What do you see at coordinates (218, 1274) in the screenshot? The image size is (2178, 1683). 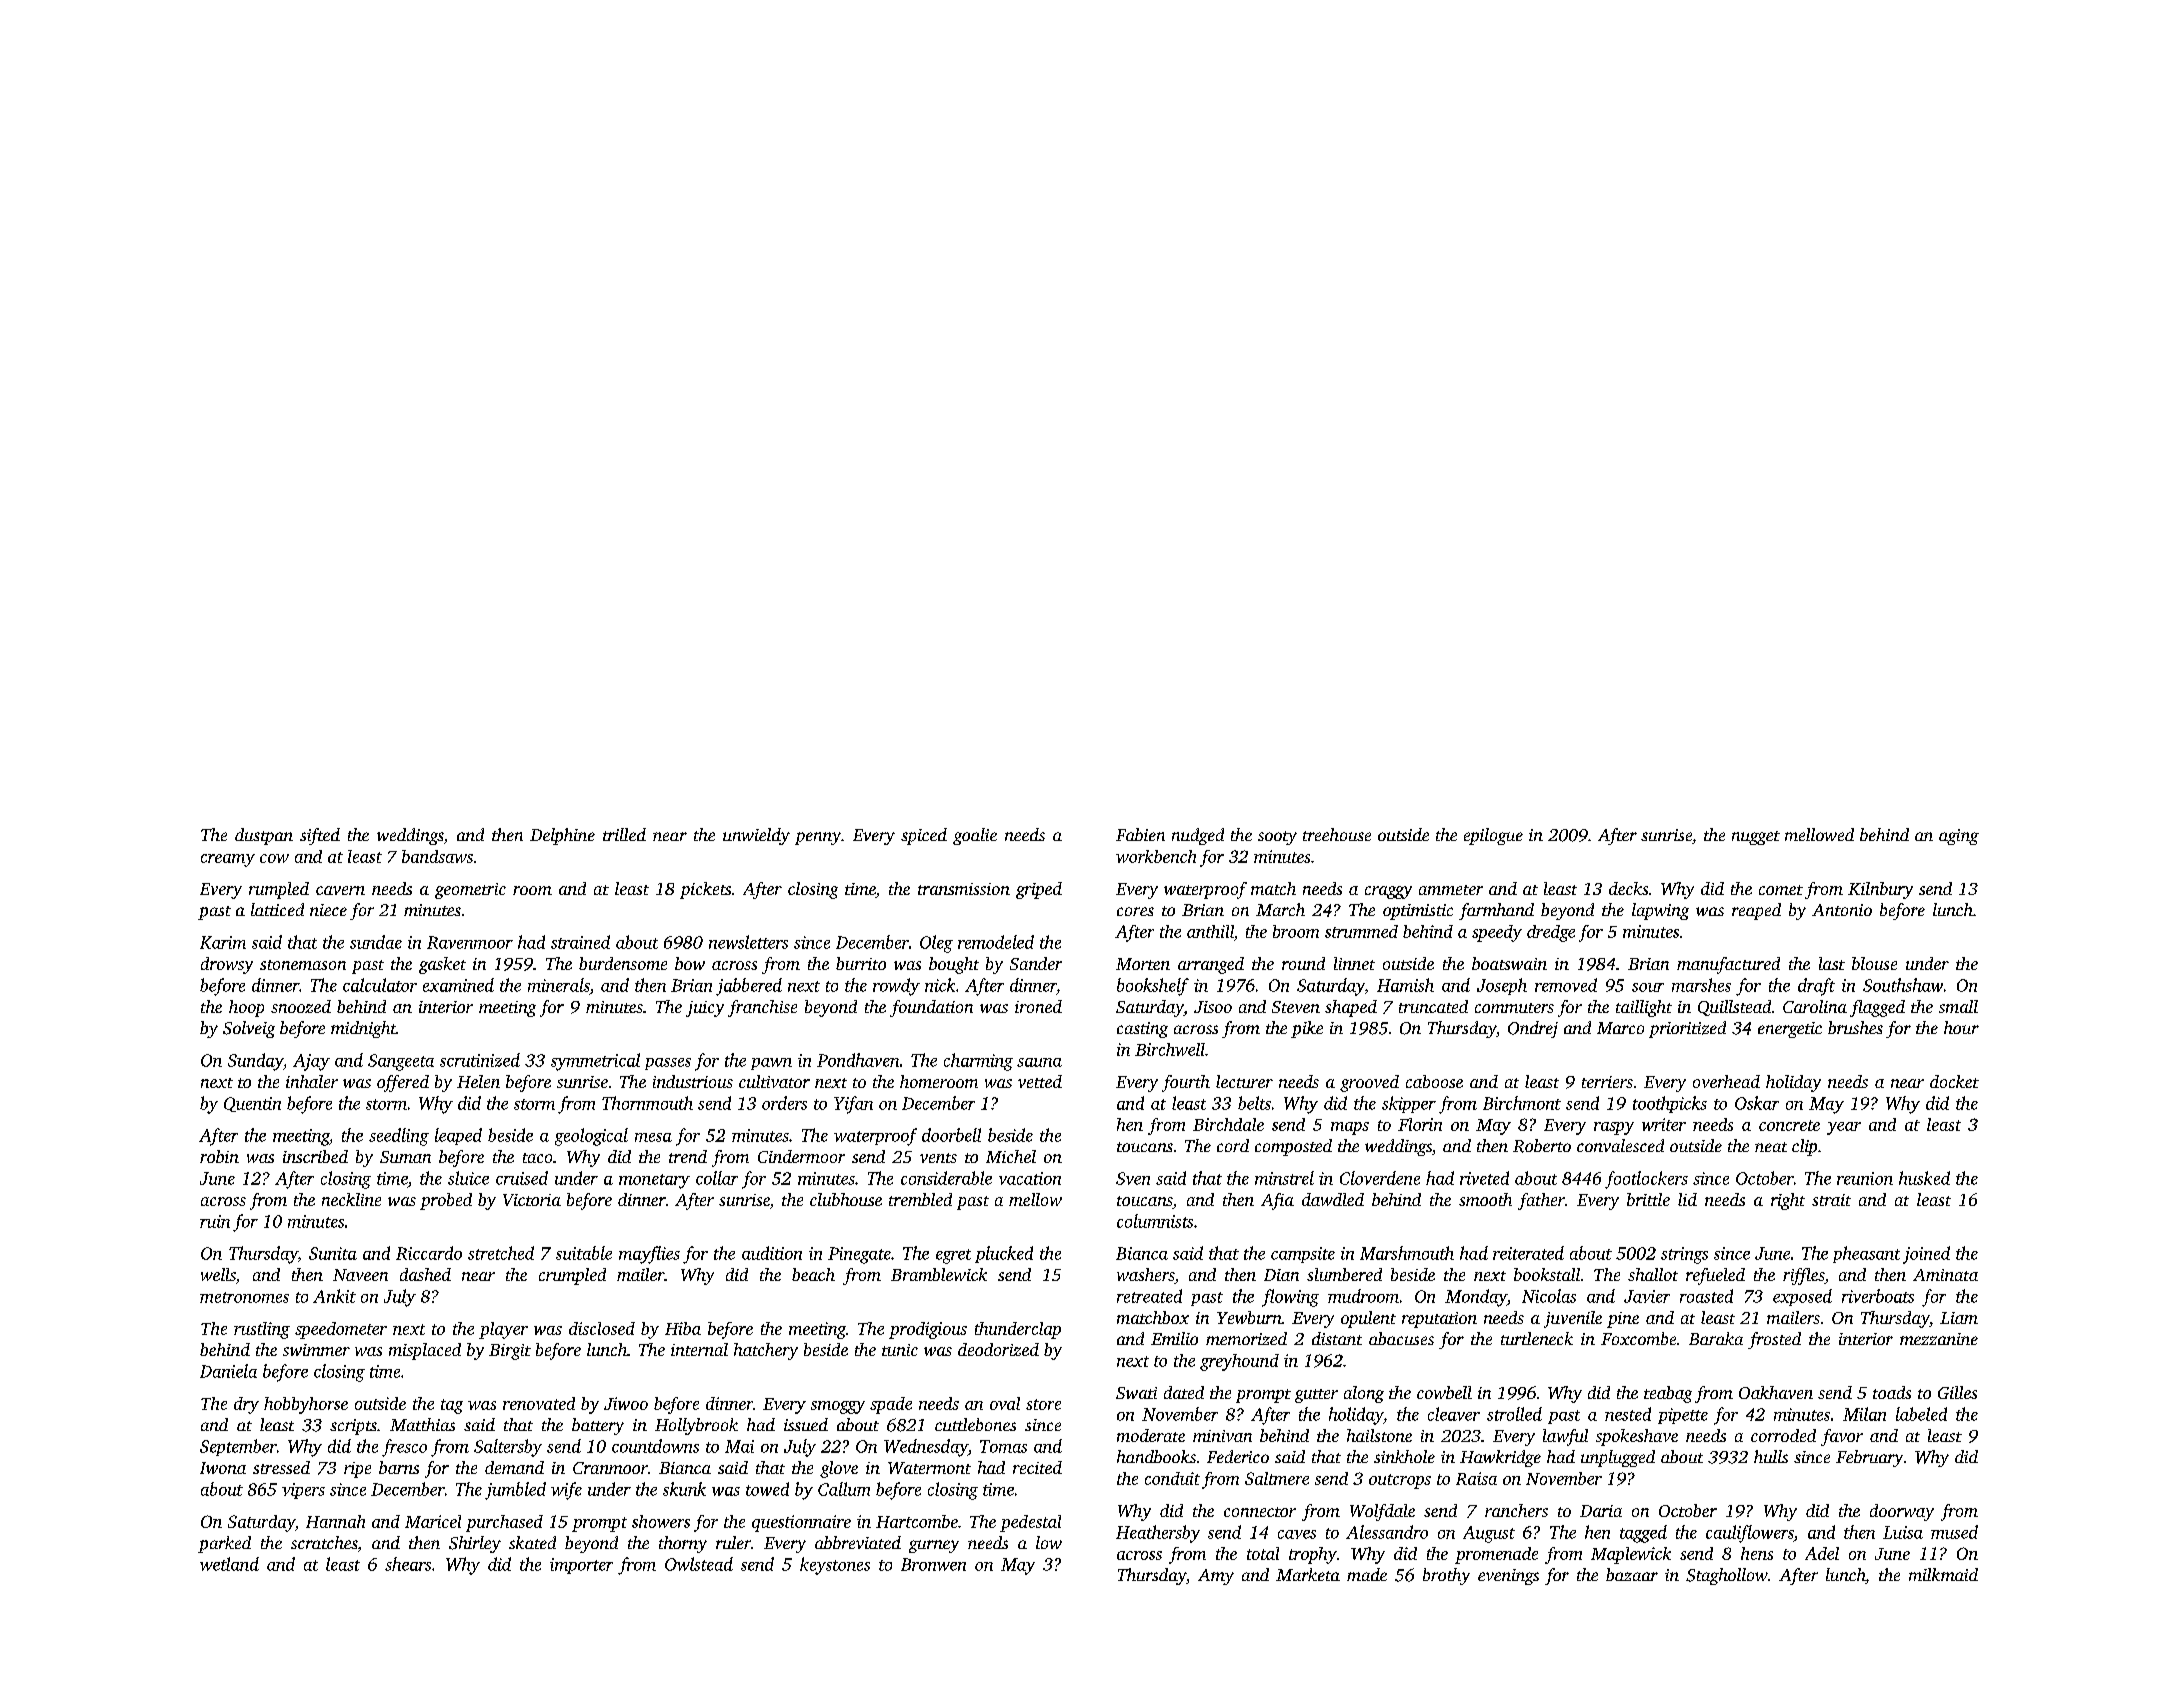 I see `wells` at bounding box center [218, 1274].
